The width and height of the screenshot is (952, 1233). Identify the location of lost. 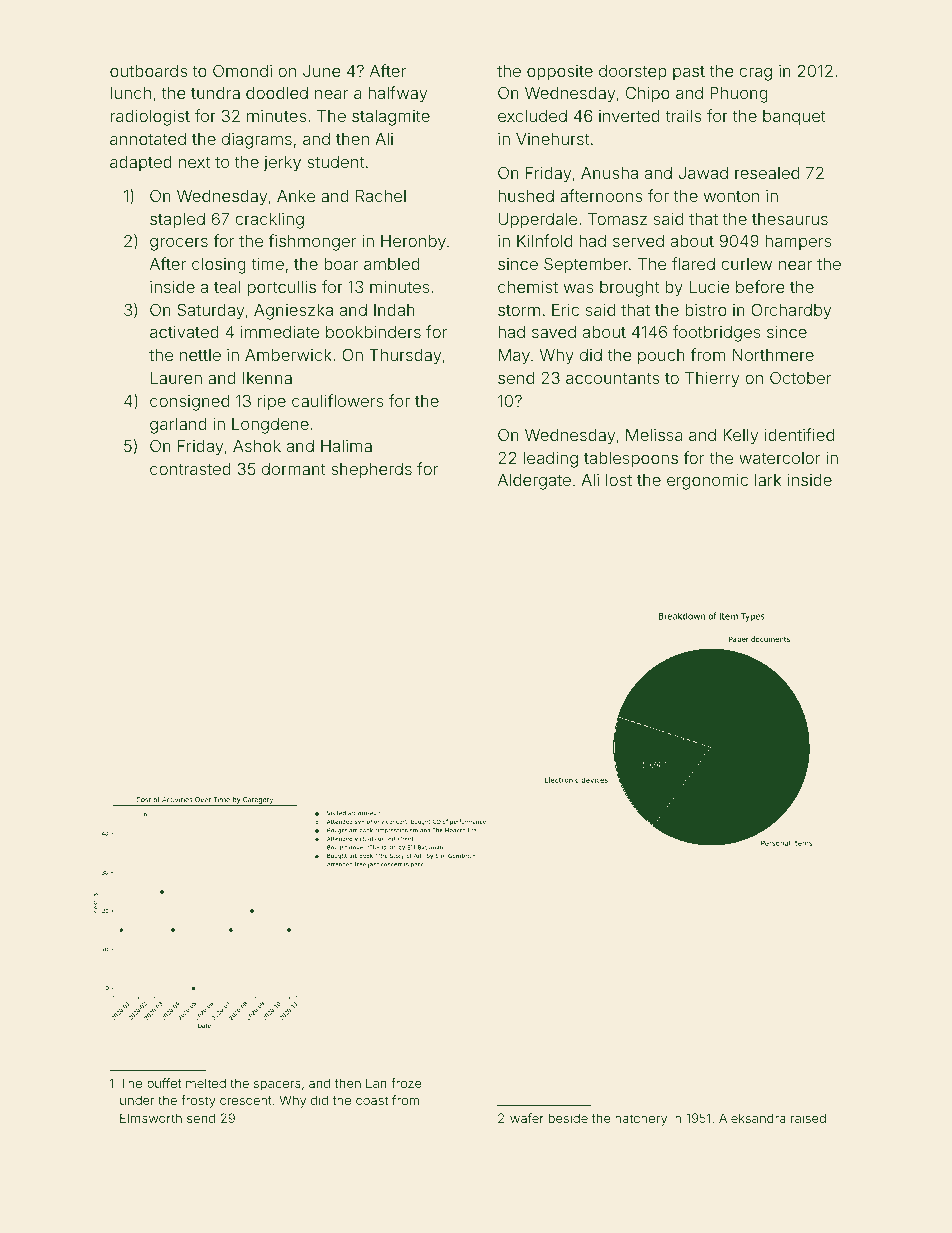
(619, 480).
